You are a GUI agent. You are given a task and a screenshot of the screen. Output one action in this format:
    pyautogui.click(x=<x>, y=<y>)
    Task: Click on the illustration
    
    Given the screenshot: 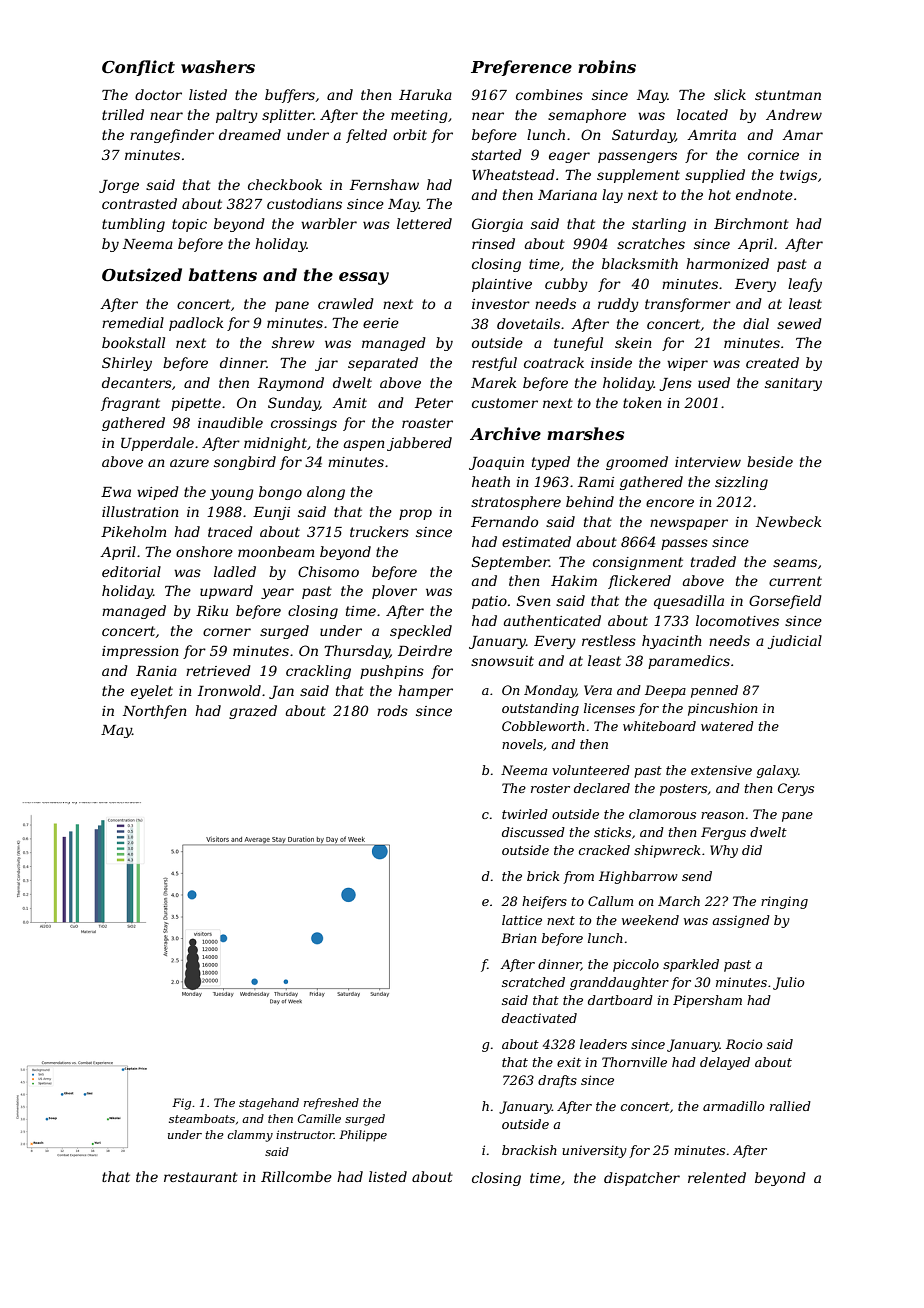 What is the action you would take?
    pyautogui.click(x=140, y=511)
